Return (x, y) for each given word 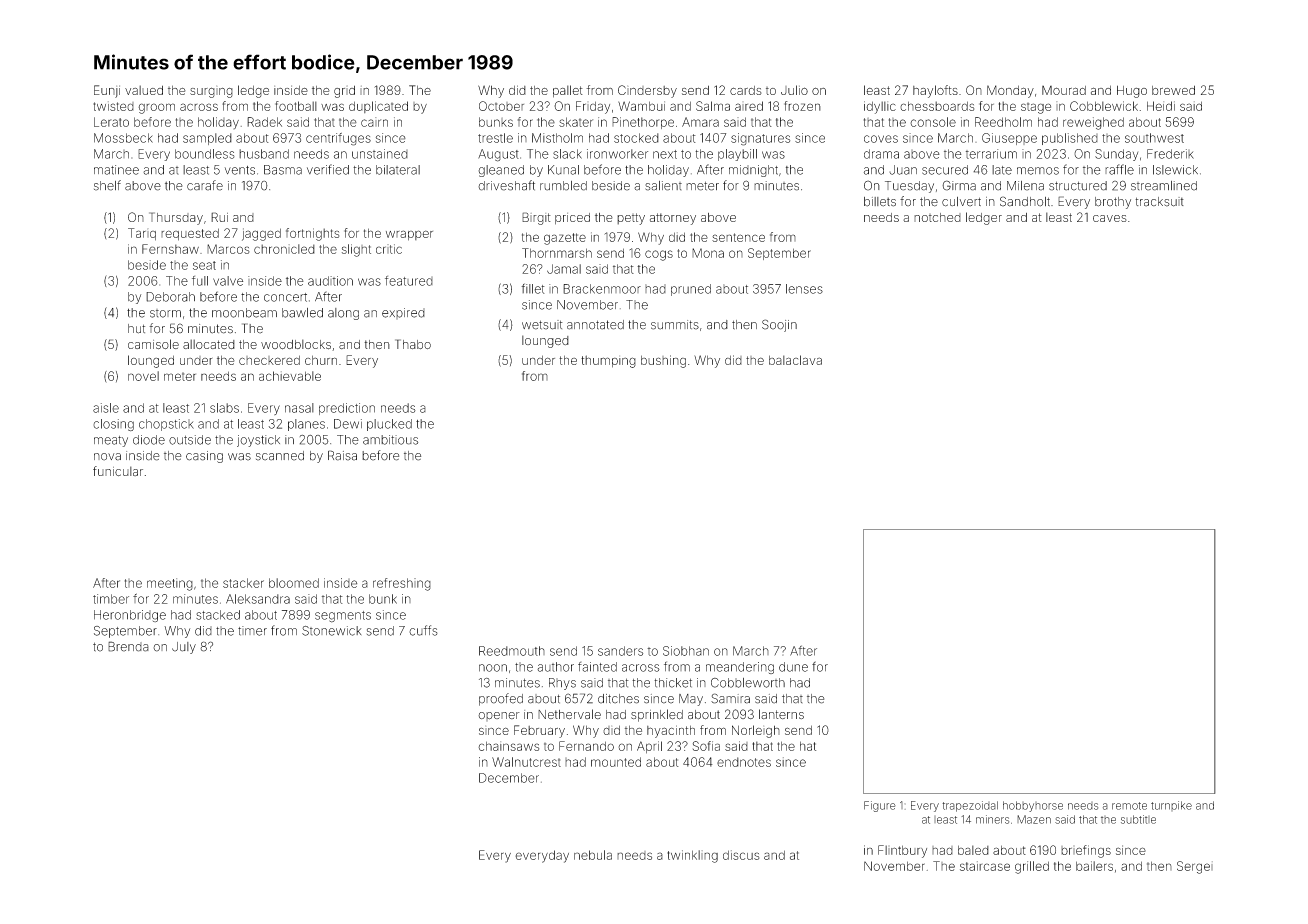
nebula (593, 855)
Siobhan (686, 651)
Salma (713, 106)
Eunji (107, 91)
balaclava (795, 360)
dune (793, 667)
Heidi (1161, 106)
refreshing (402, 584)
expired (403, 313)
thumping (608, 361)
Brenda (128, 646)
